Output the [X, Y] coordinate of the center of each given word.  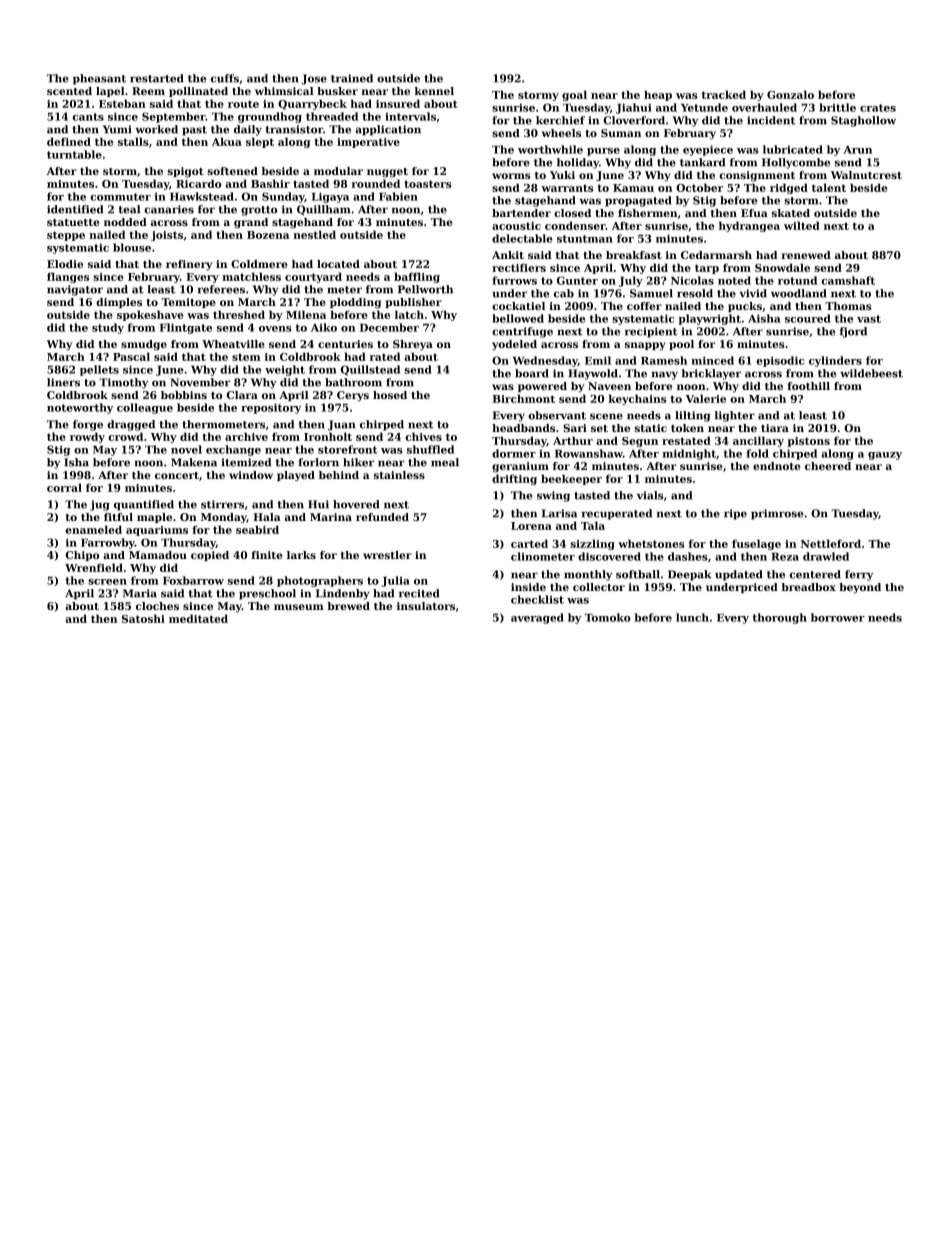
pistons [809, 442]
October [699, 187]
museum [299, 607]
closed [572, 213]
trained [352, 78]
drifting [514, 479]
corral [64, 487]
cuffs [225, 78]
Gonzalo [790, 94]
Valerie [706, 398]
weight [285, 370]
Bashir [270, 183]
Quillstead [370, 370]
